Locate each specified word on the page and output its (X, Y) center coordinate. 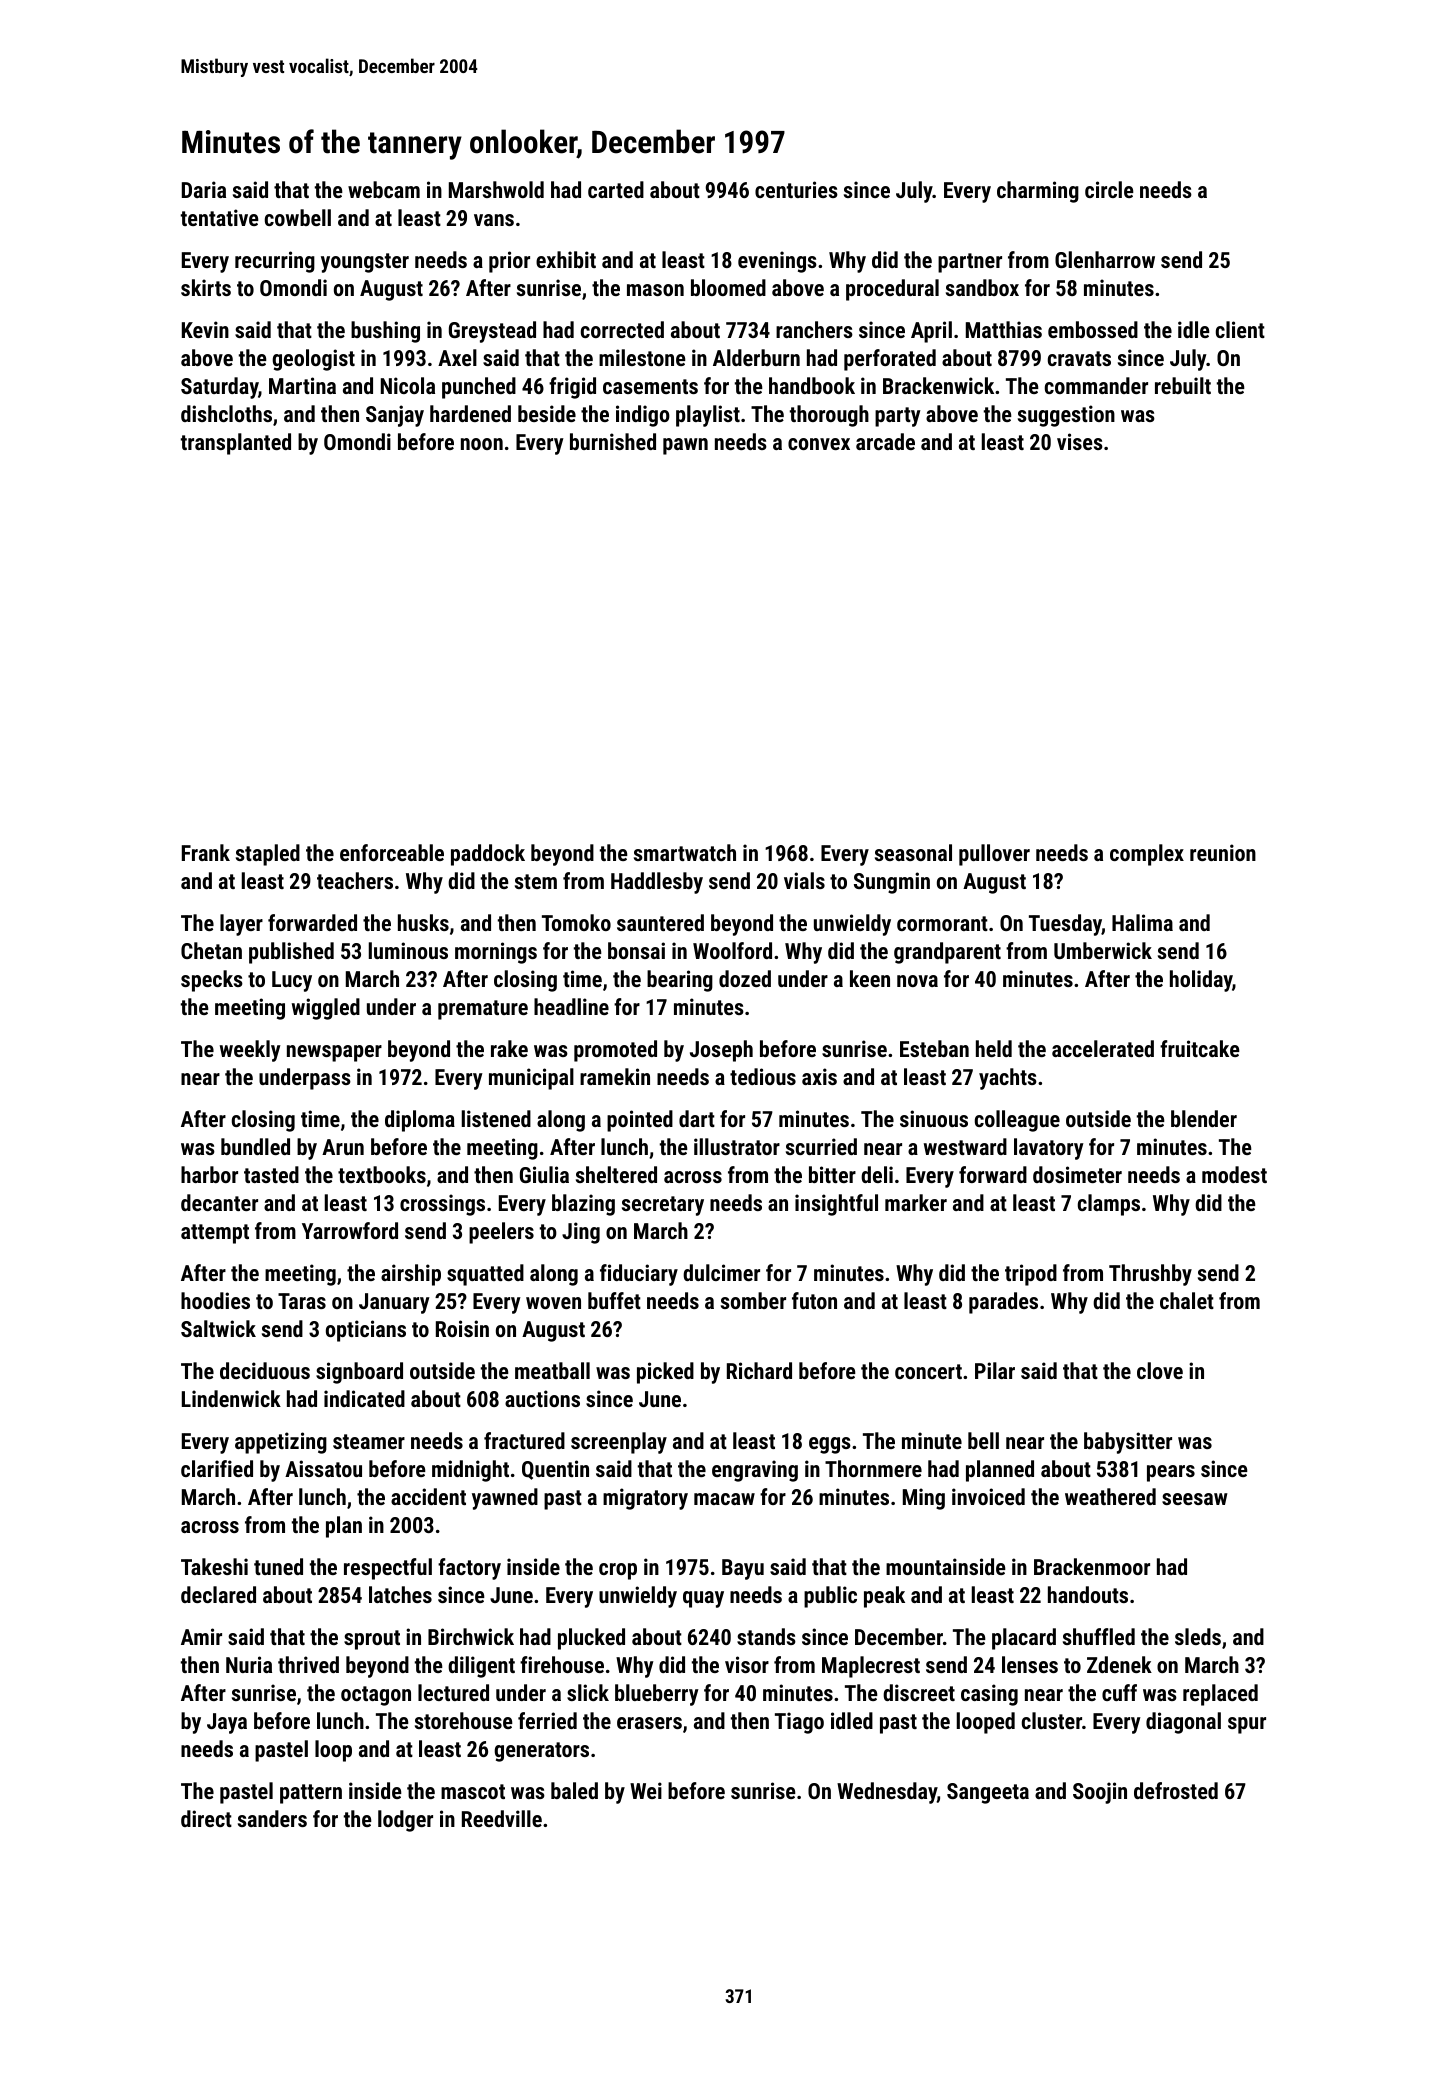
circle (1109, 189)
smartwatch (685, 852)
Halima (1142, 922)
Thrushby (1150, 1275)
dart (697, 1118)
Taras (302, 1301)
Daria (204, 189)
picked (665, 1373)
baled (574, 1790)
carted (616, 189)
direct (206, 1818)
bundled (255, 1146)
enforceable (392, 852)
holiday (1201, 981)
